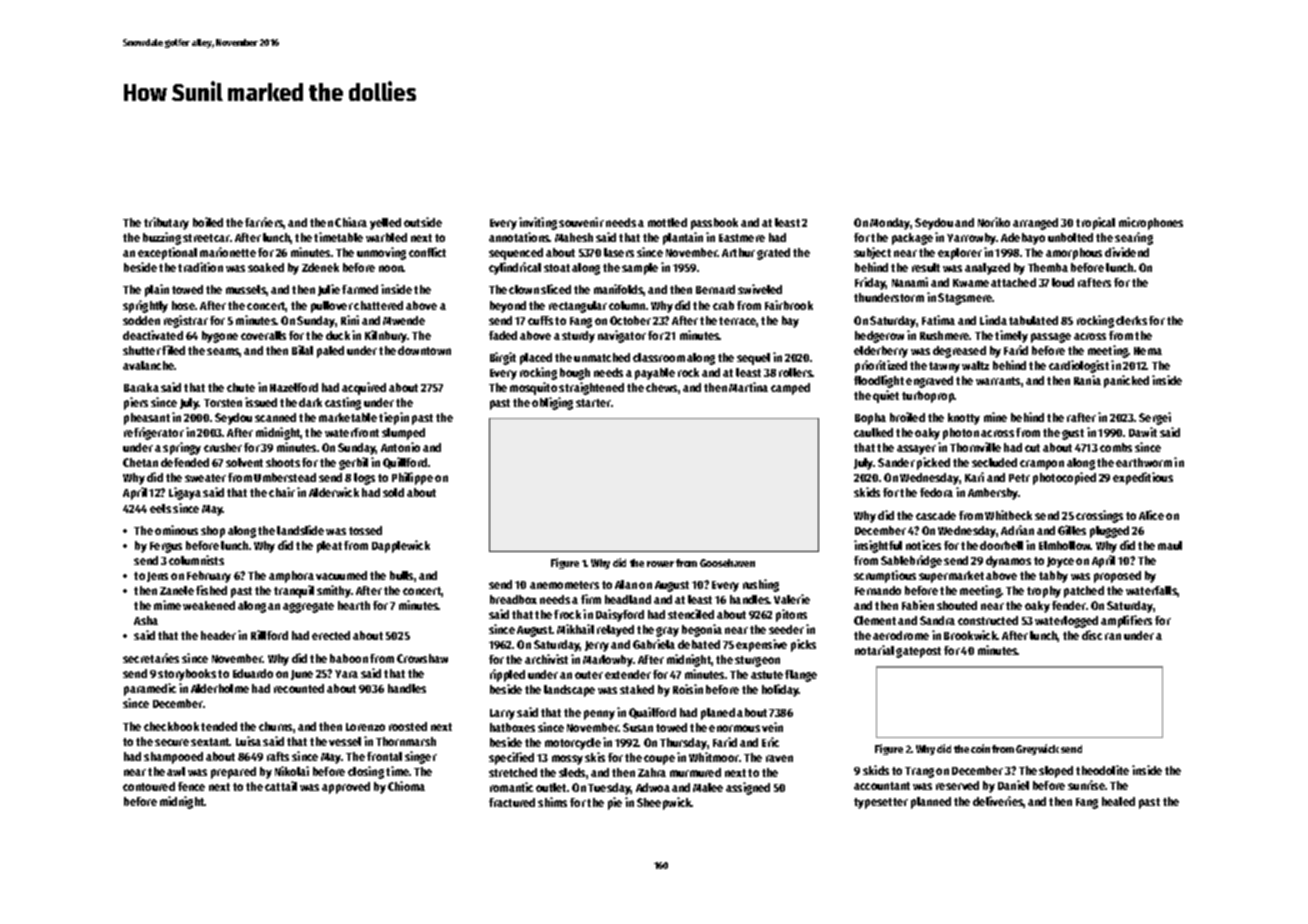 This screenshot has width=1308, height=924. Describe the element at coordinates (191, 786) in the screenshot. I see `fence` at that location.
